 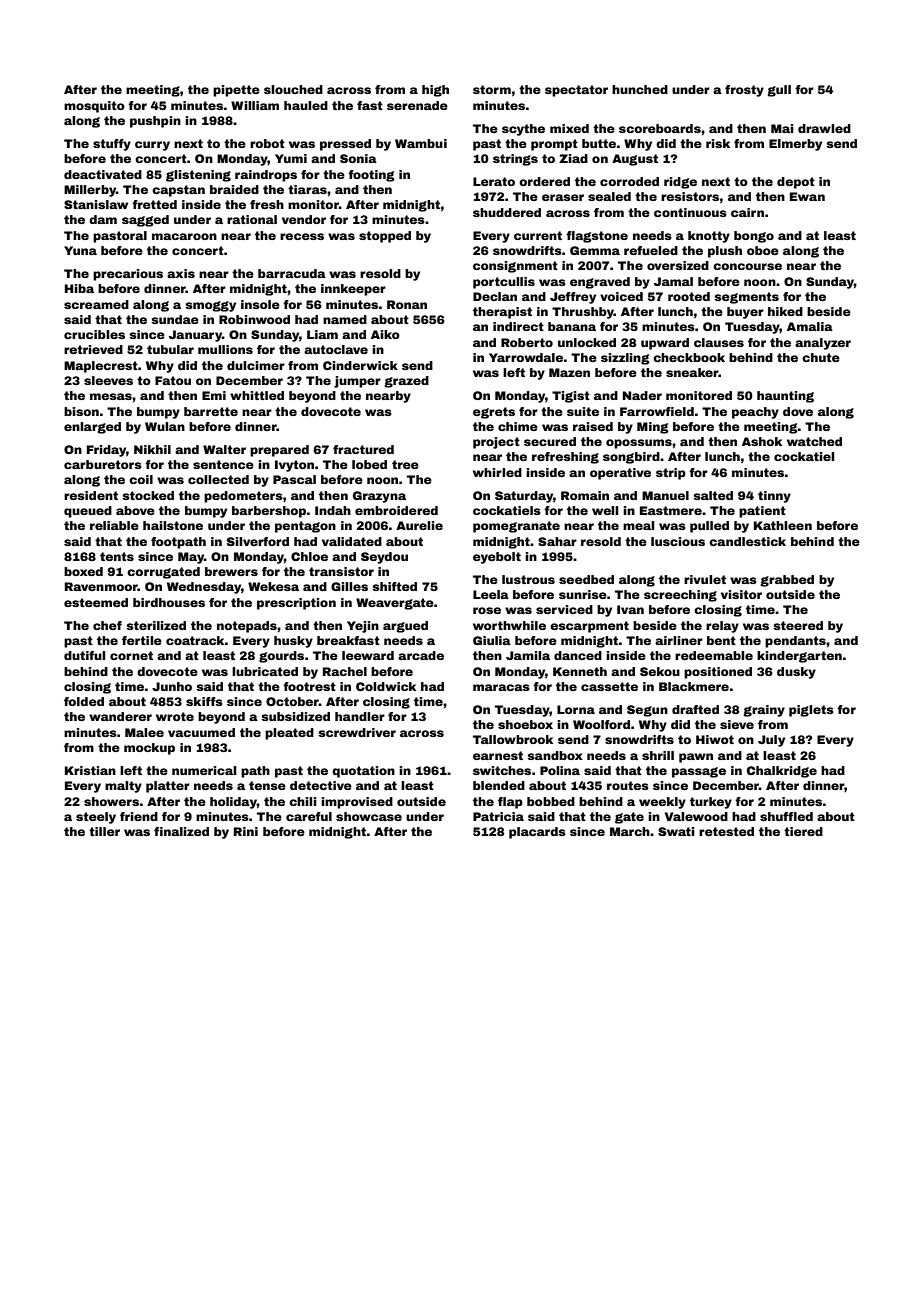 I want to click on Lerato, so click(x=494, y=181).
